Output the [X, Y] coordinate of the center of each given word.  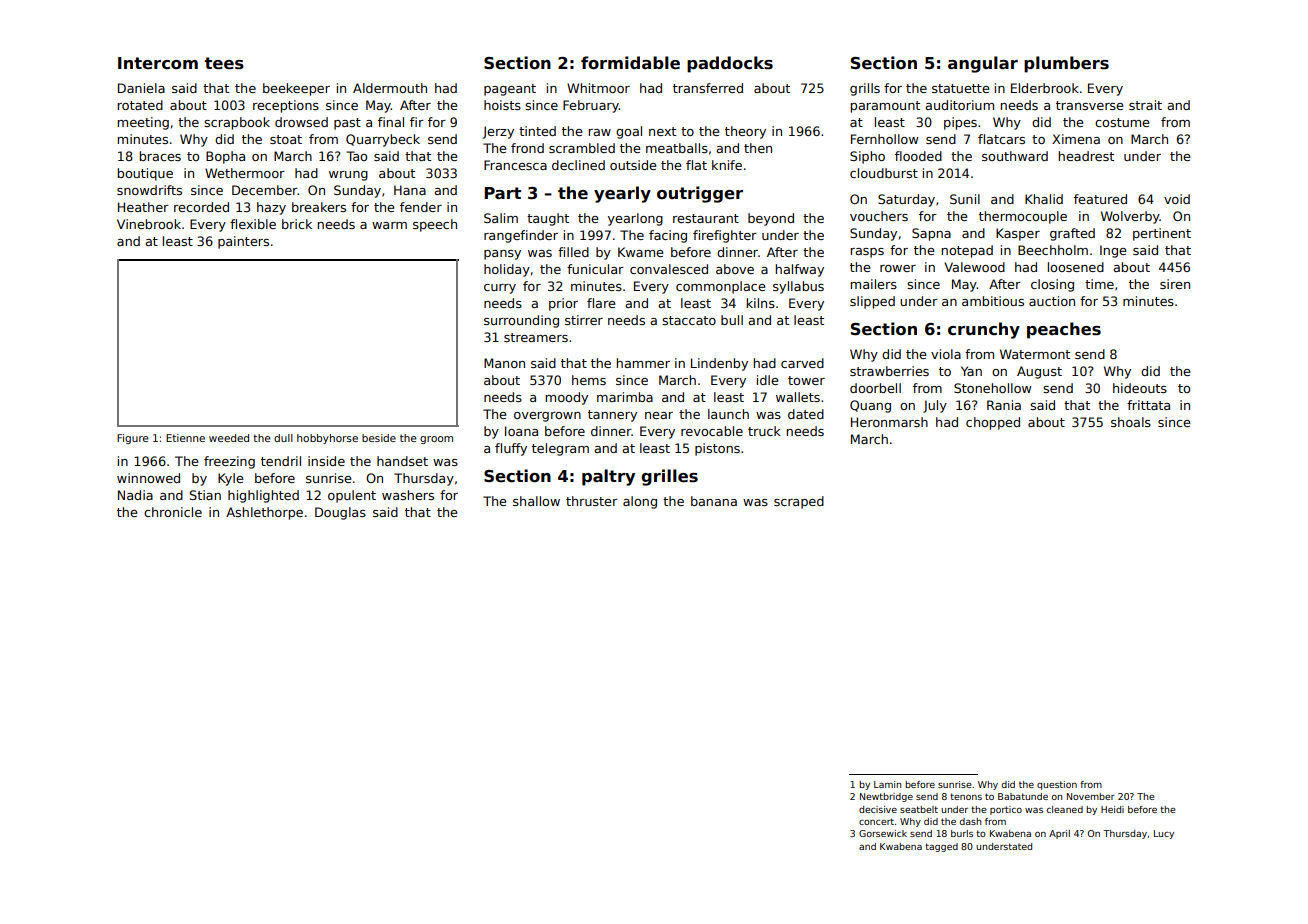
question [1057, 785]
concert [876, 821]
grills [865, 89]
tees [224, 63]
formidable [630, 63]
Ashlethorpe [264, 513]
